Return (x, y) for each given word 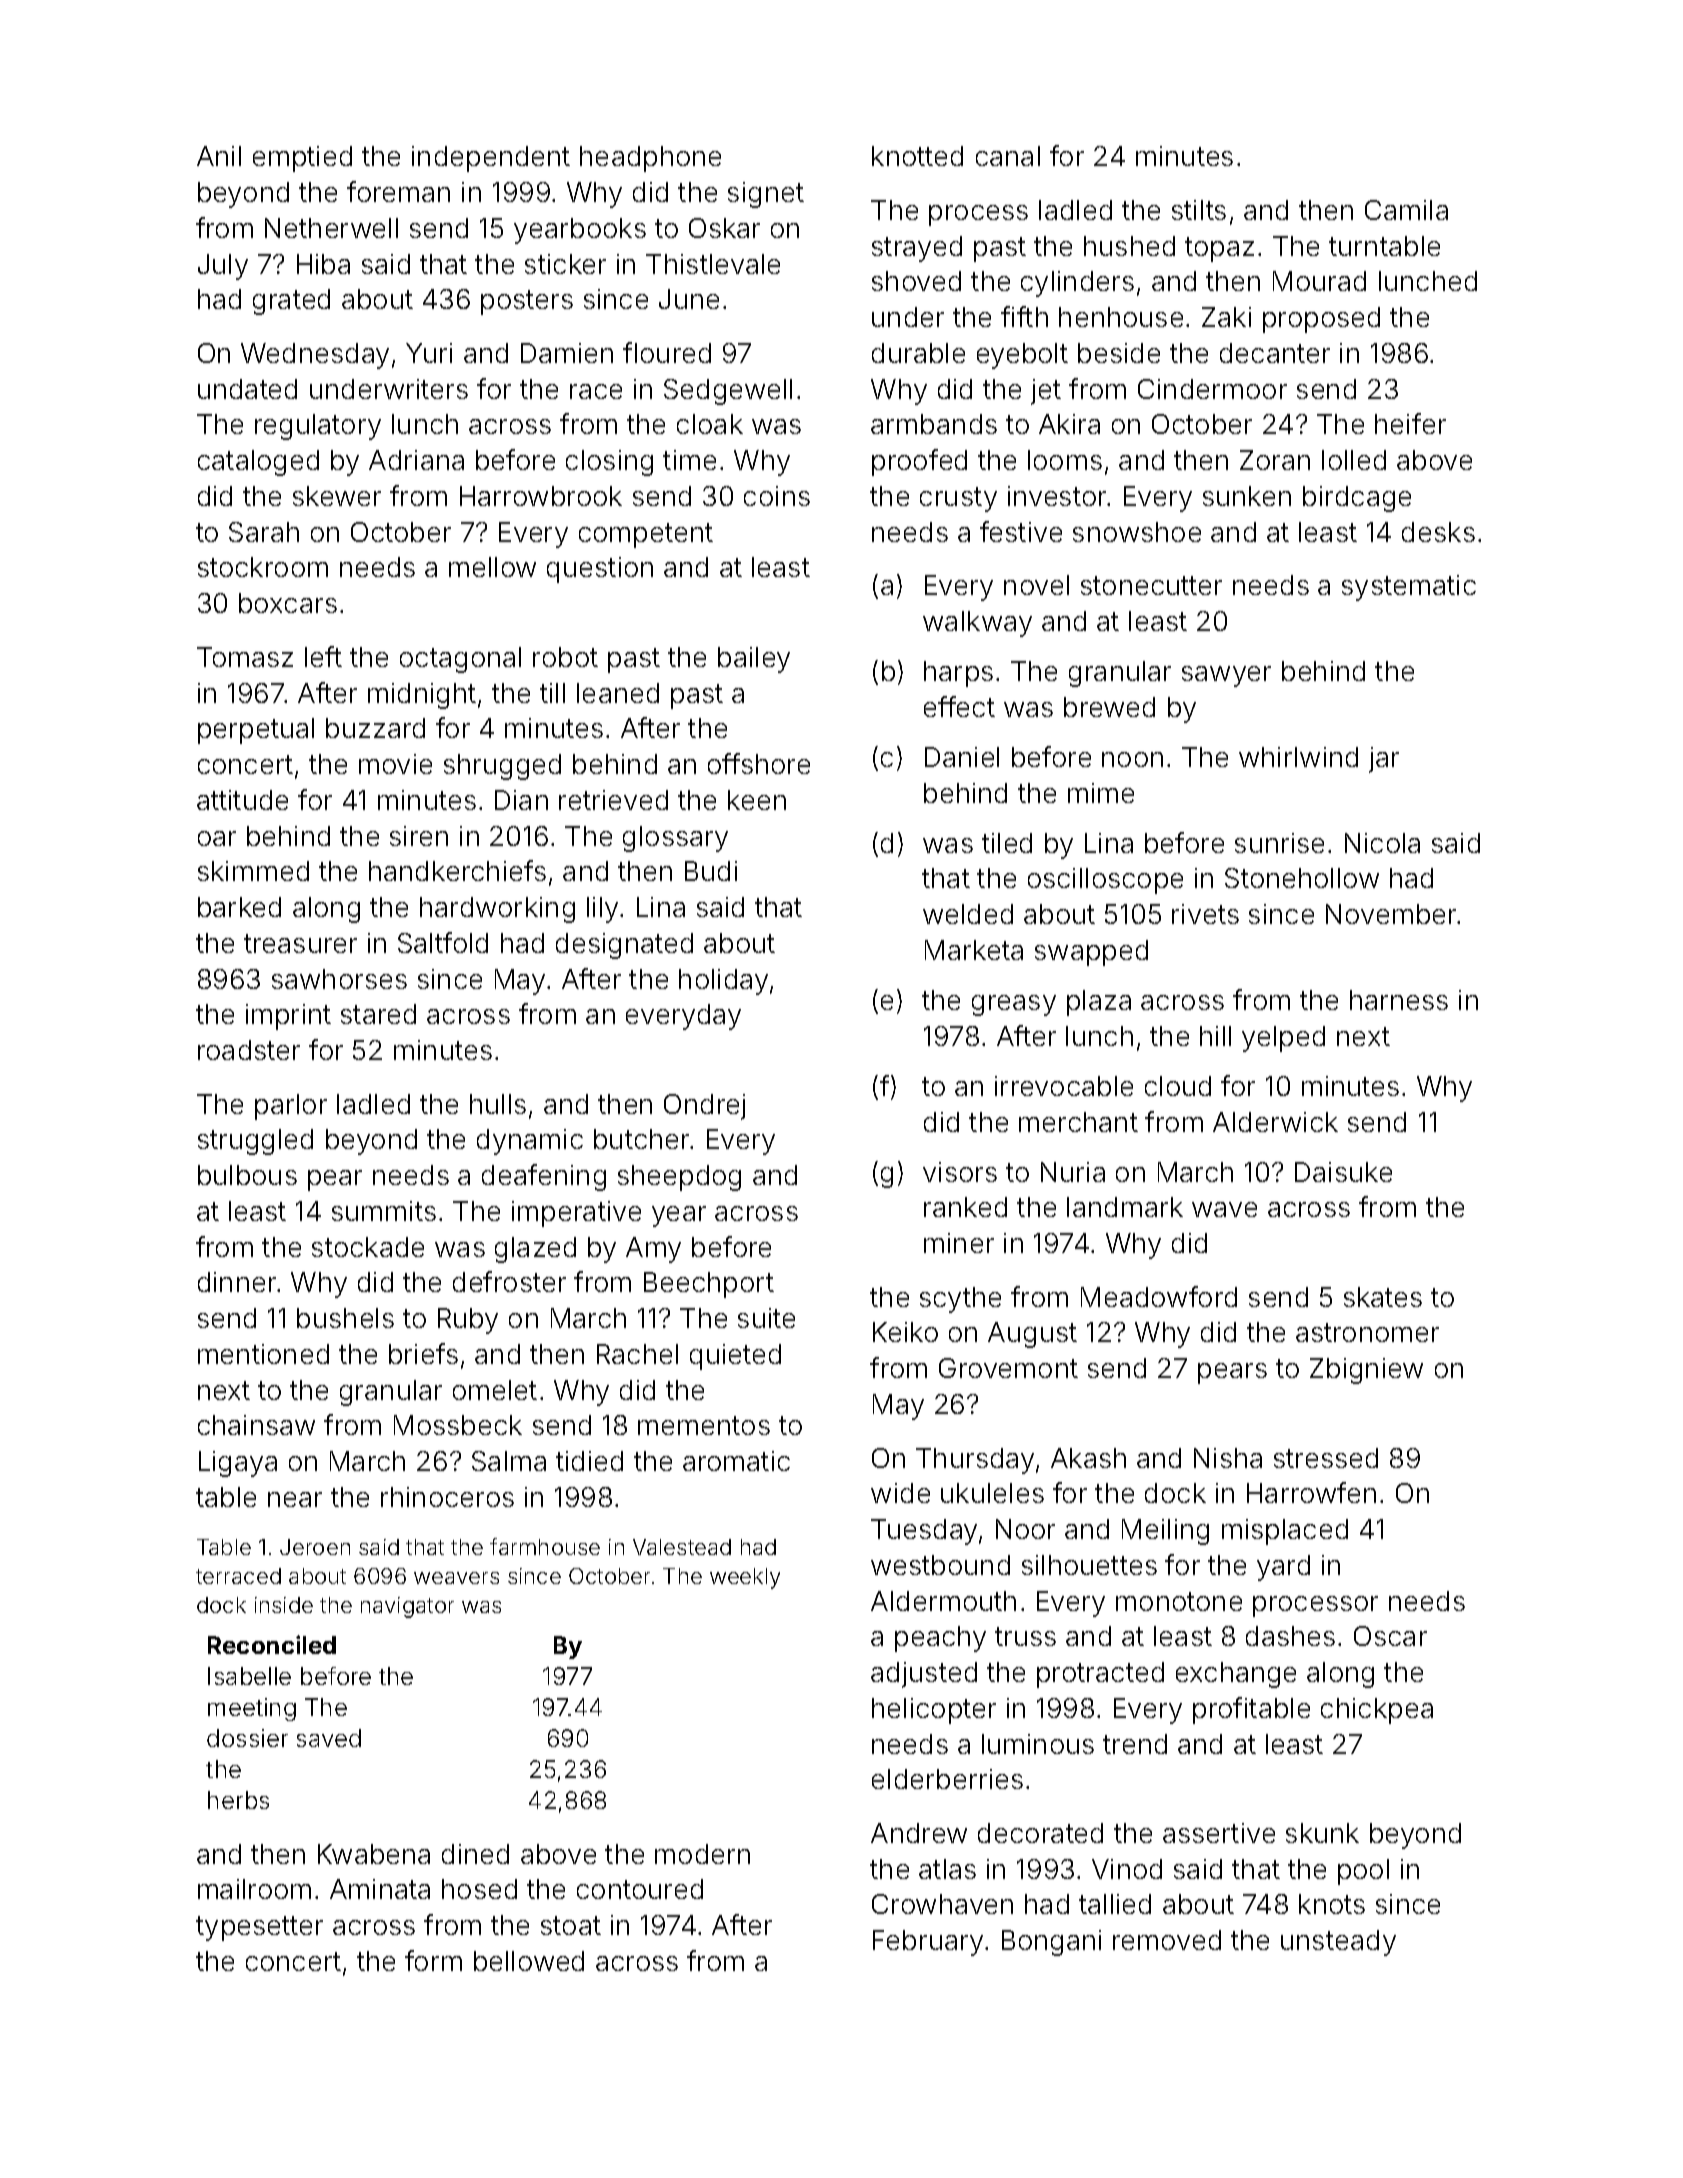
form (433, 1960)
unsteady (1338, 1943)
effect (959, 706)
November (1391, 914)
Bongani (1051, 1943)
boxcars (288, 603)
